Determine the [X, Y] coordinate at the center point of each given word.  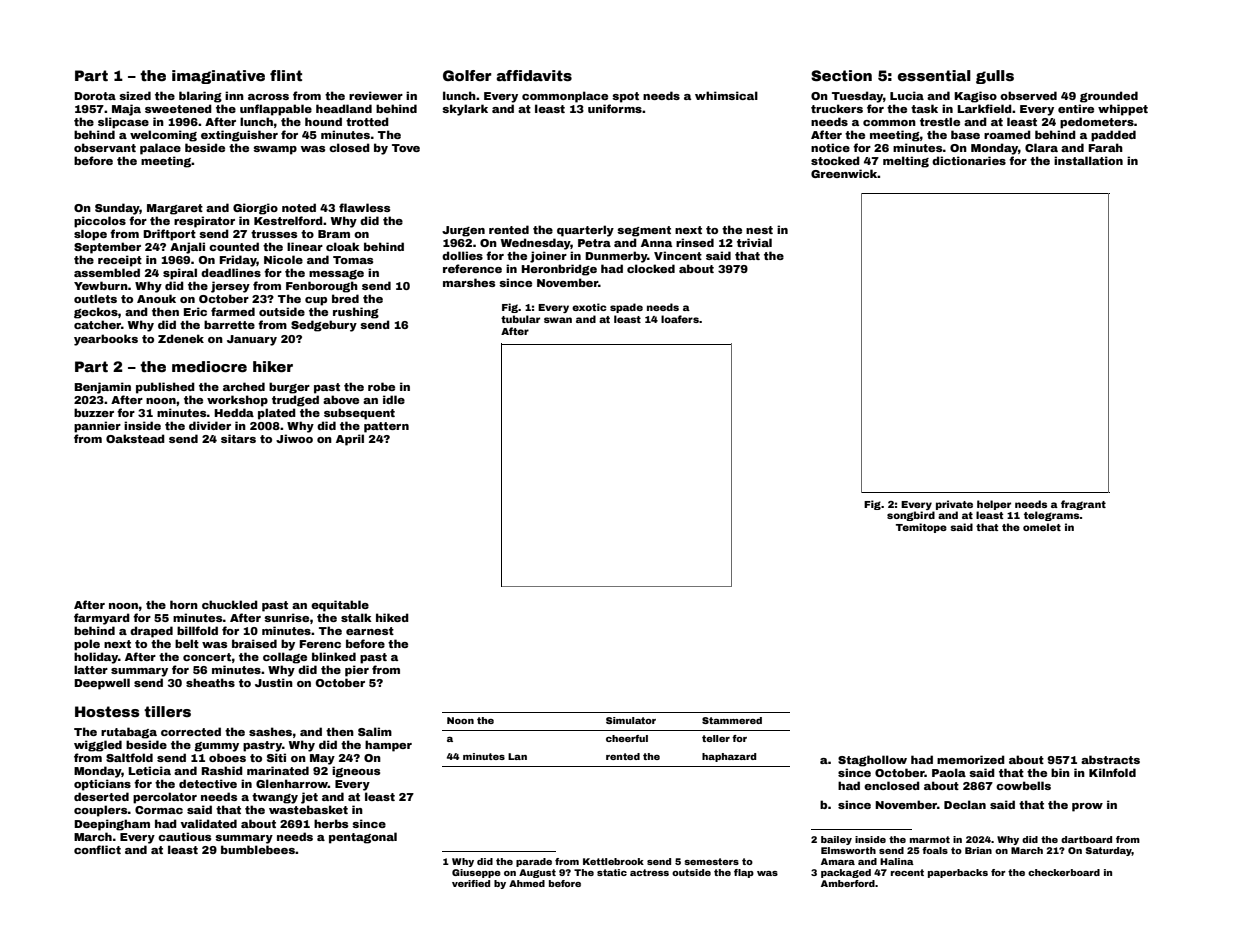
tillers [167, 711]
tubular [520, 319]
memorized [971, 759]
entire [1076, 108]
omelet [1042, 527]
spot [625, 97]
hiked [392, 617]
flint [286, 75]
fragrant [1083, 505]
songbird [911, 516]
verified [471, 883]
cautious [184, 836]
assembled [107, 272]
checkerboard [1064, 872]
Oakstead [135, 438]
